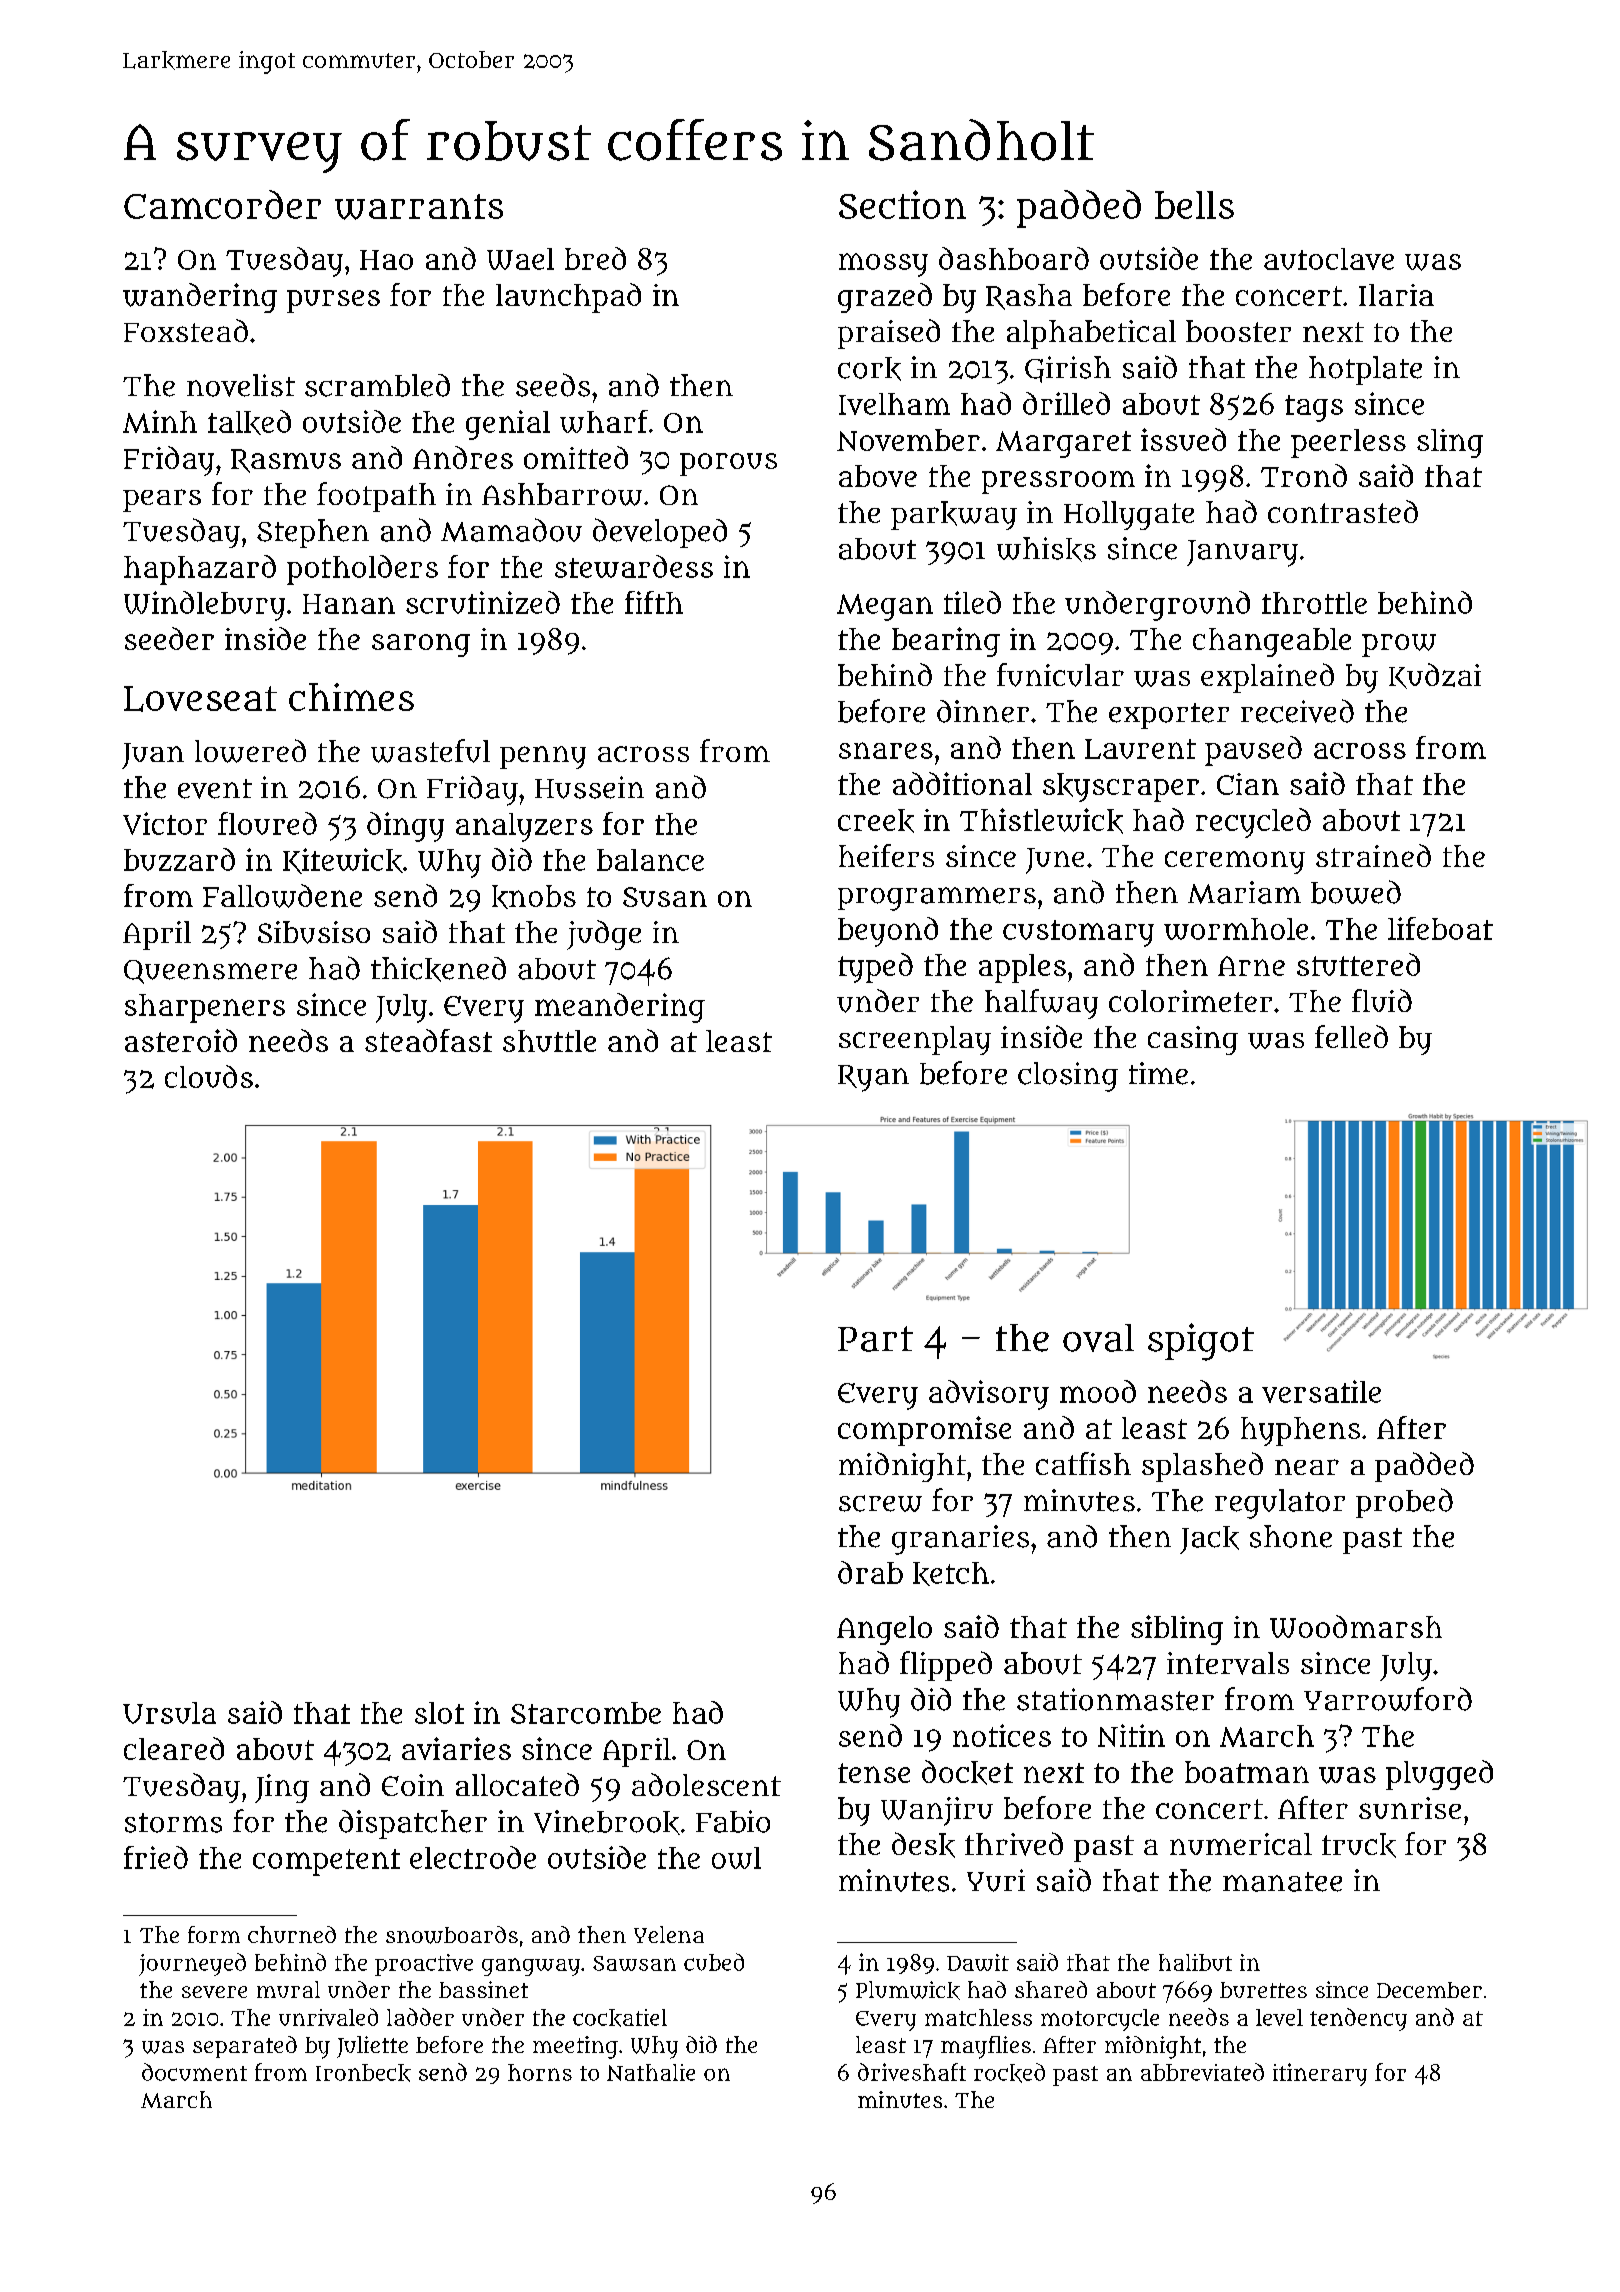  I want to click on Yelena, so click(669, 1934).
